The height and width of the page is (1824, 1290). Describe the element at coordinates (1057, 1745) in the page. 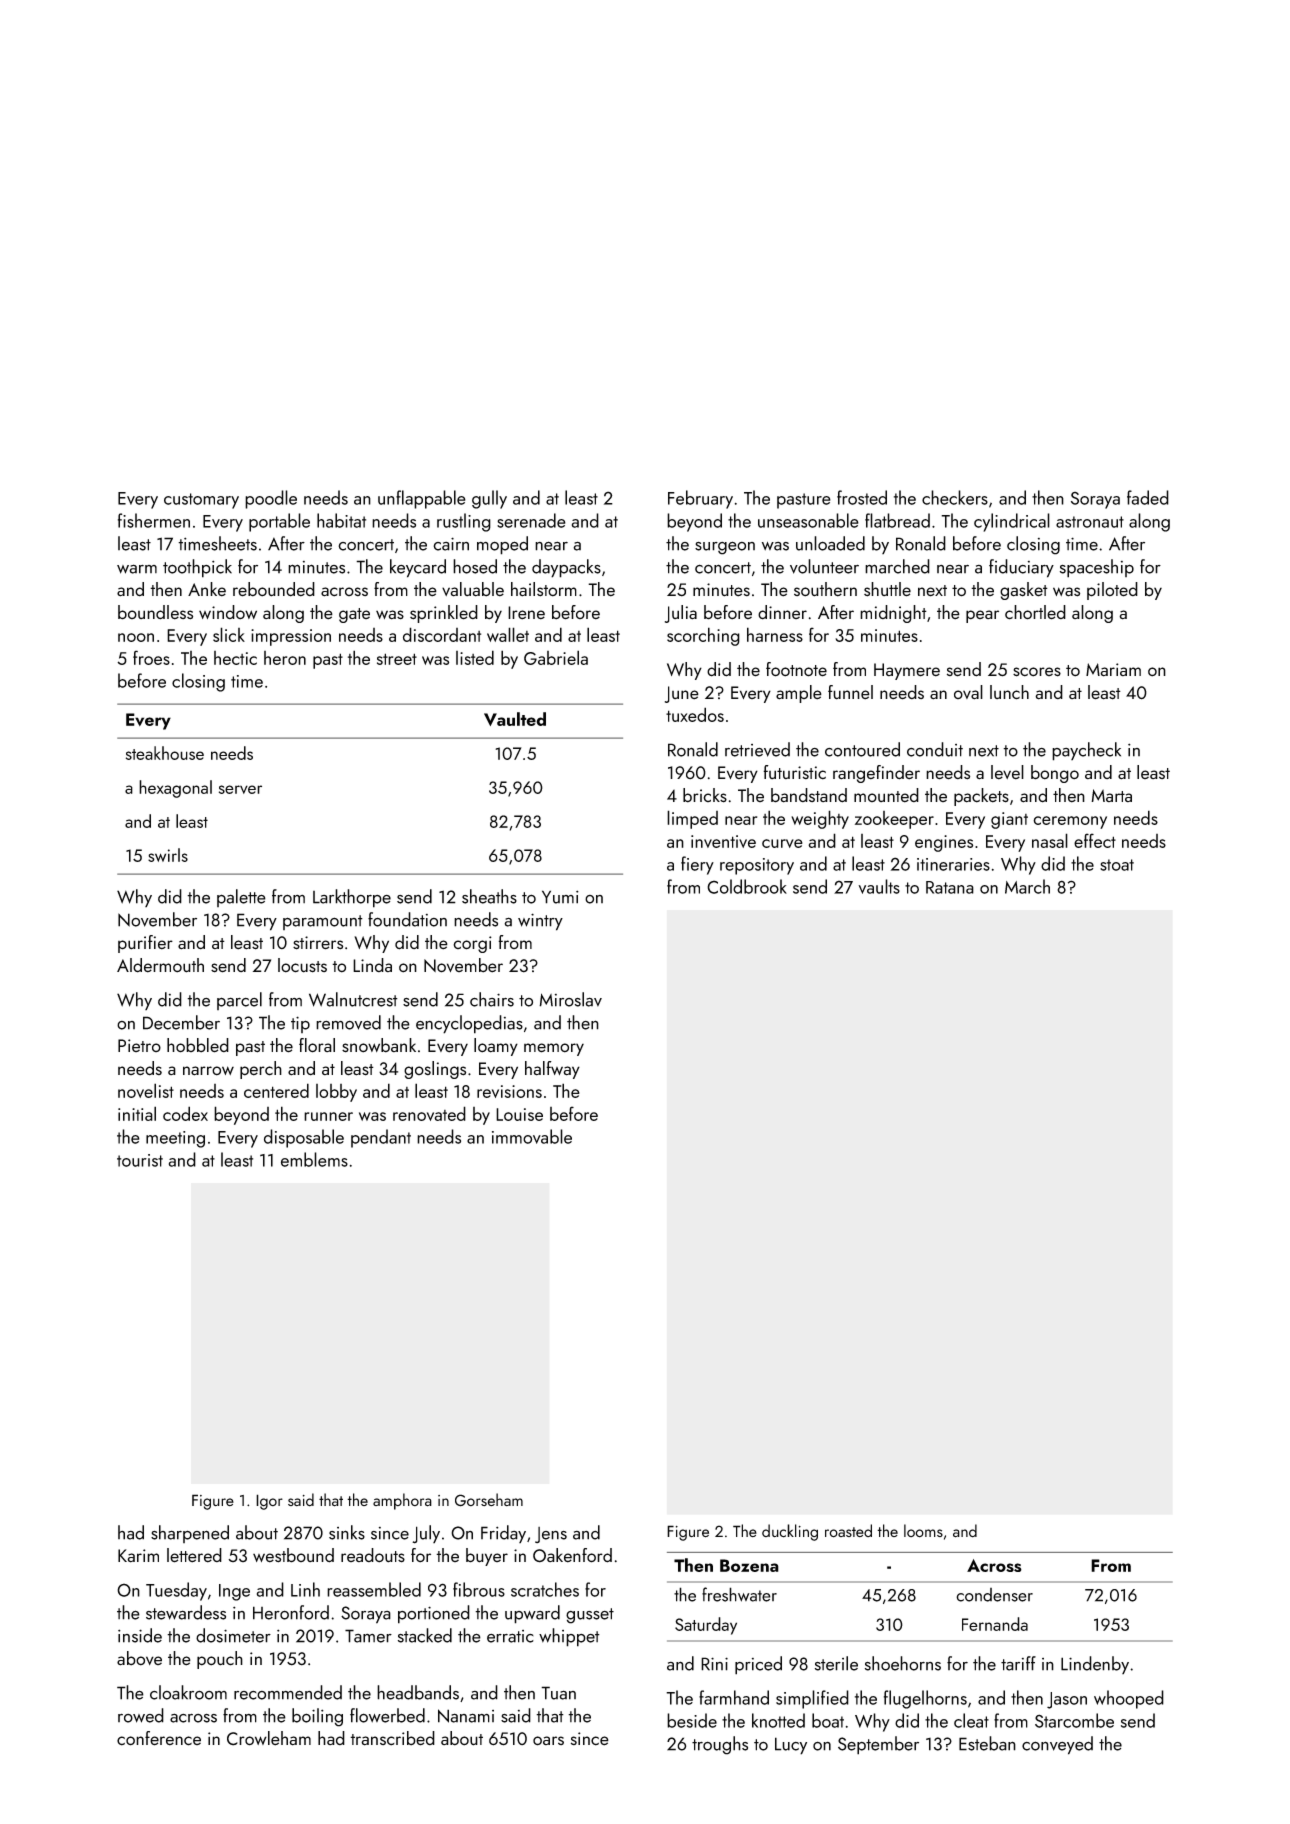

I see `conveyed` at that location.
